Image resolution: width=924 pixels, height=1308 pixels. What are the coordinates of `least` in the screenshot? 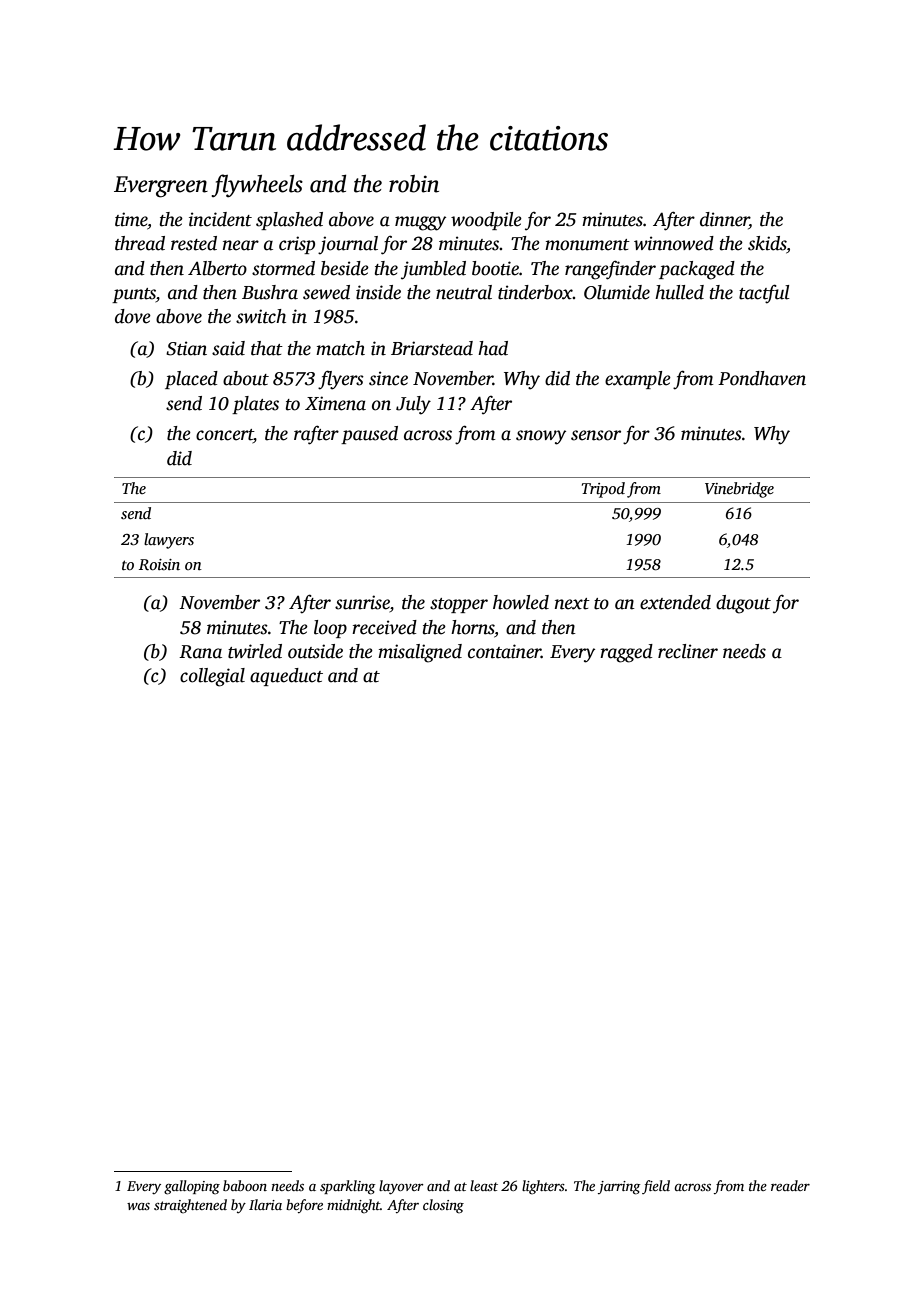 It's located at (484, 1185).
